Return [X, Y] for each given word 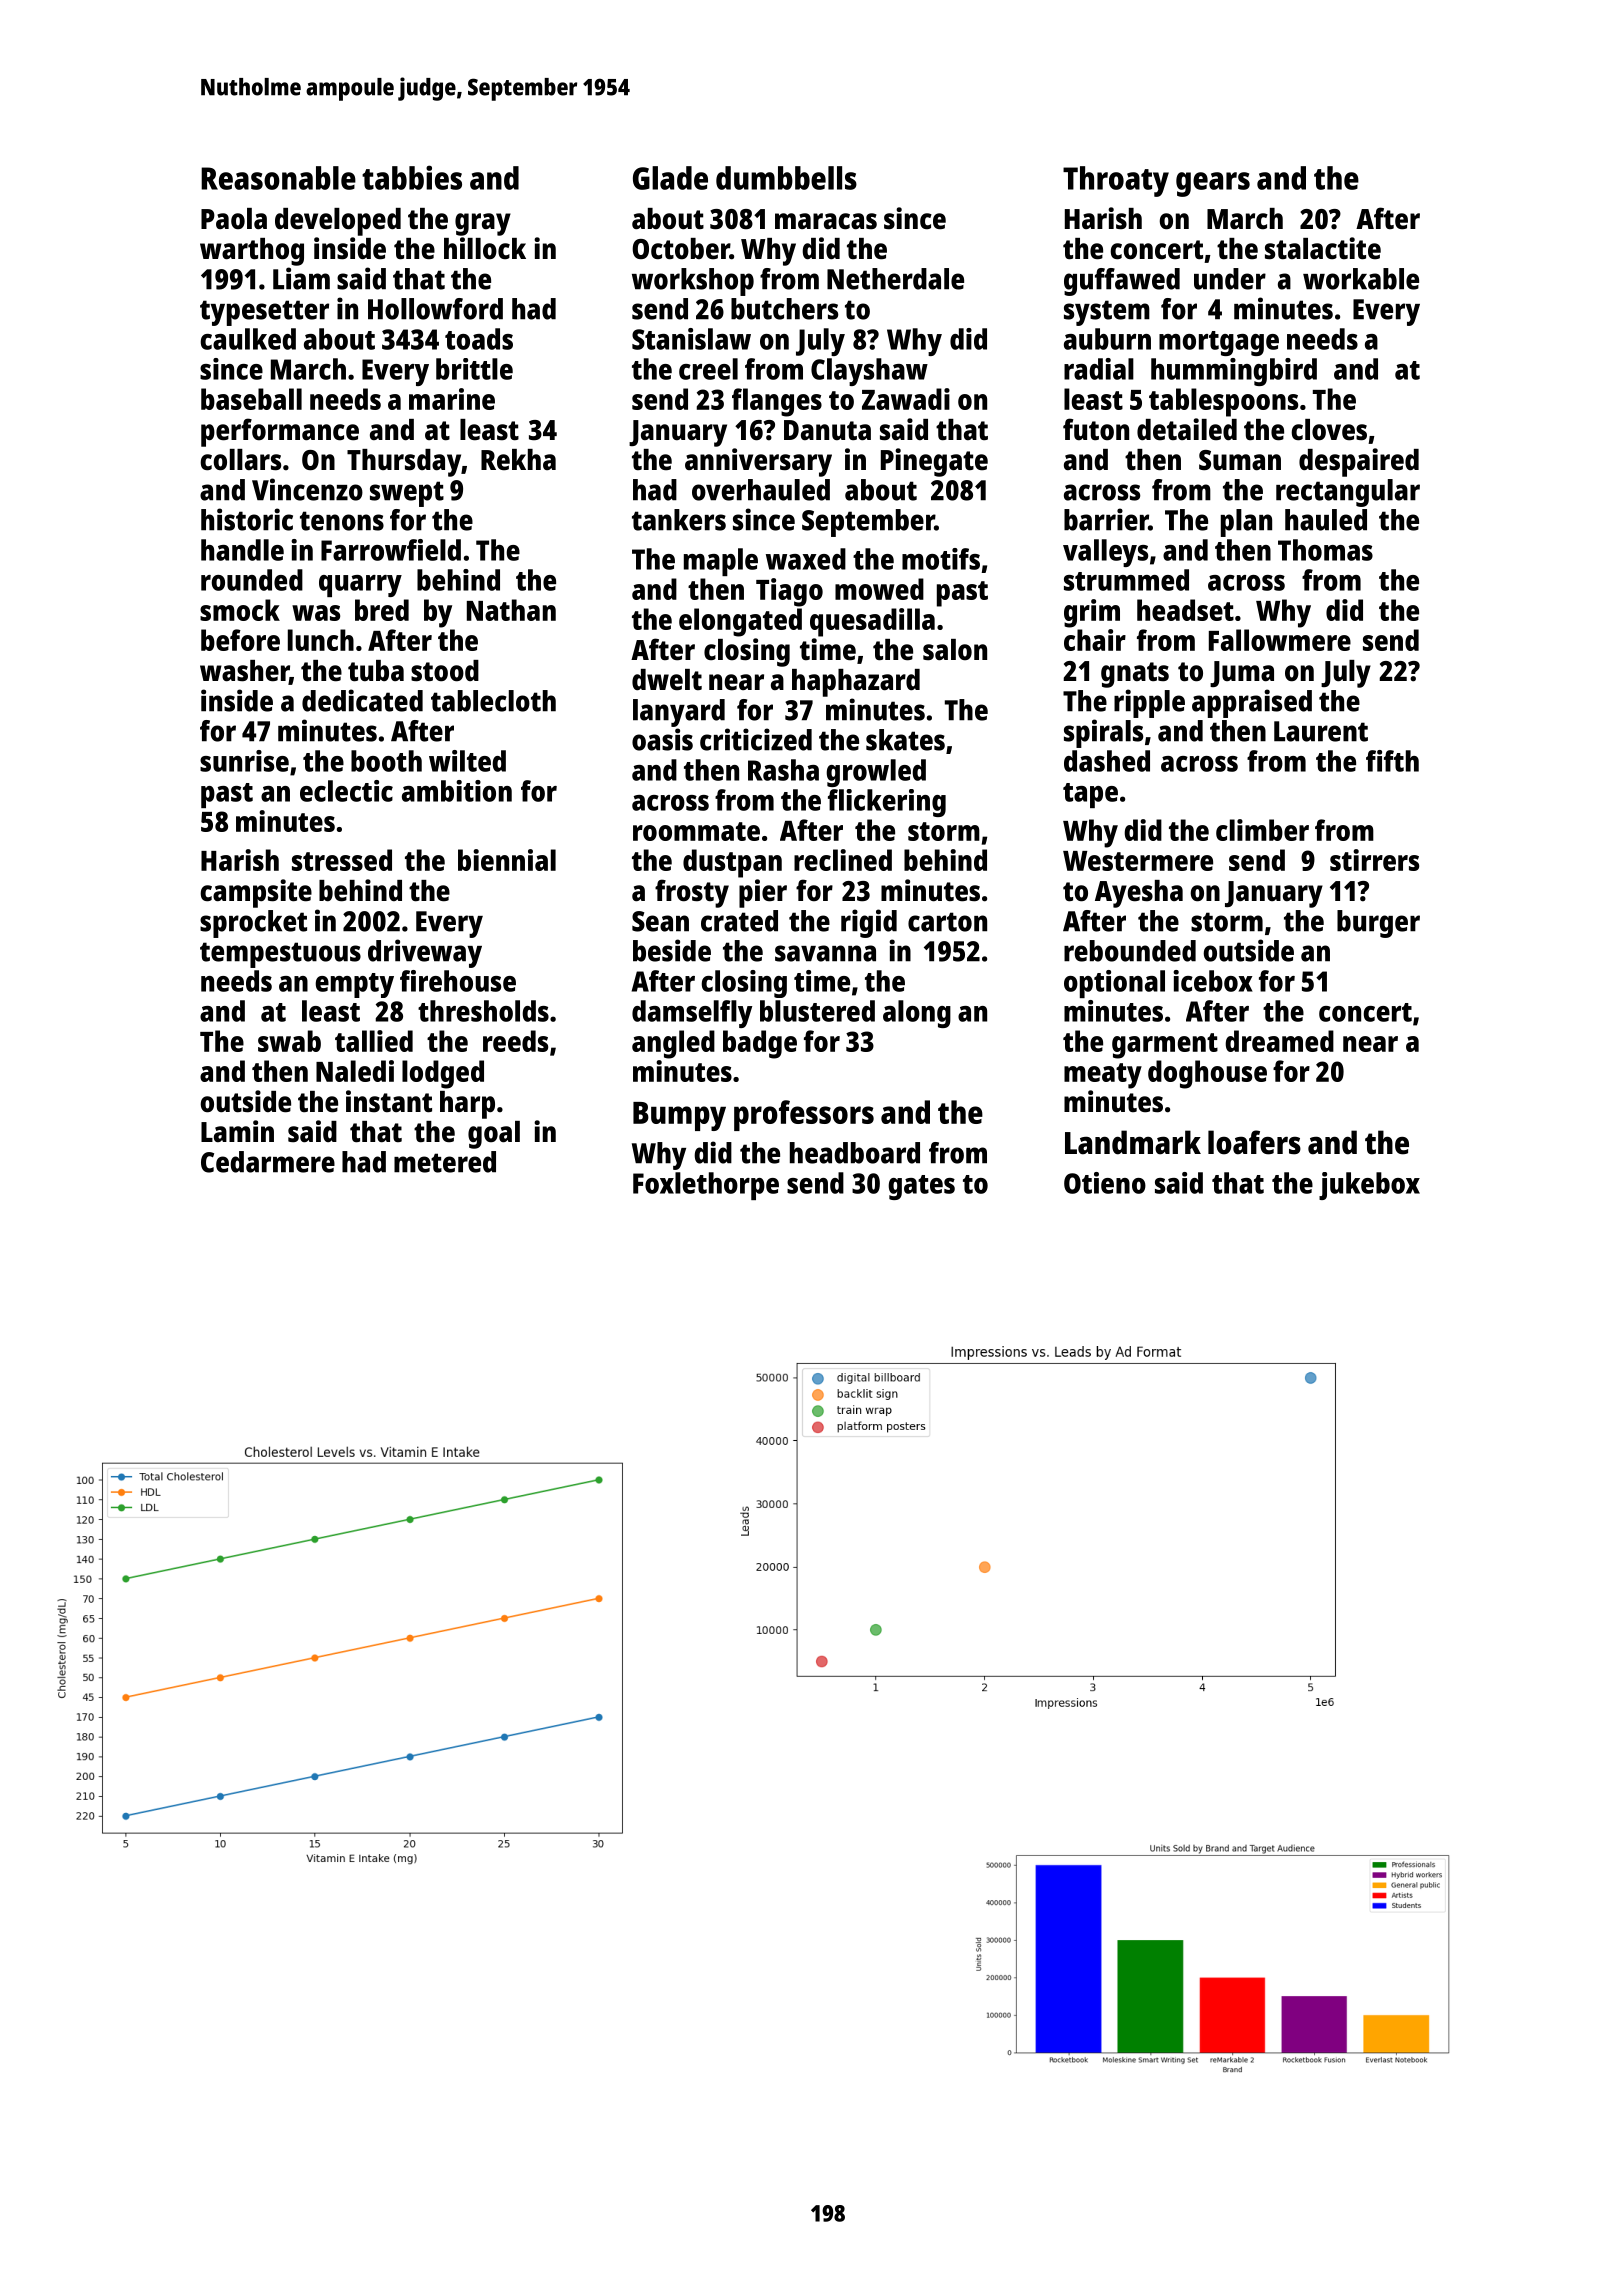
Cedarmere [268, 1162]
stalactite [1323, 248]
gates [921, 1187]
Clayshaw [869, 372]
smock [240, 610]
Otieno [1105, 1183]
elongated [740, 622]
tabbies [412, 177]
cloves [1329, 430]
